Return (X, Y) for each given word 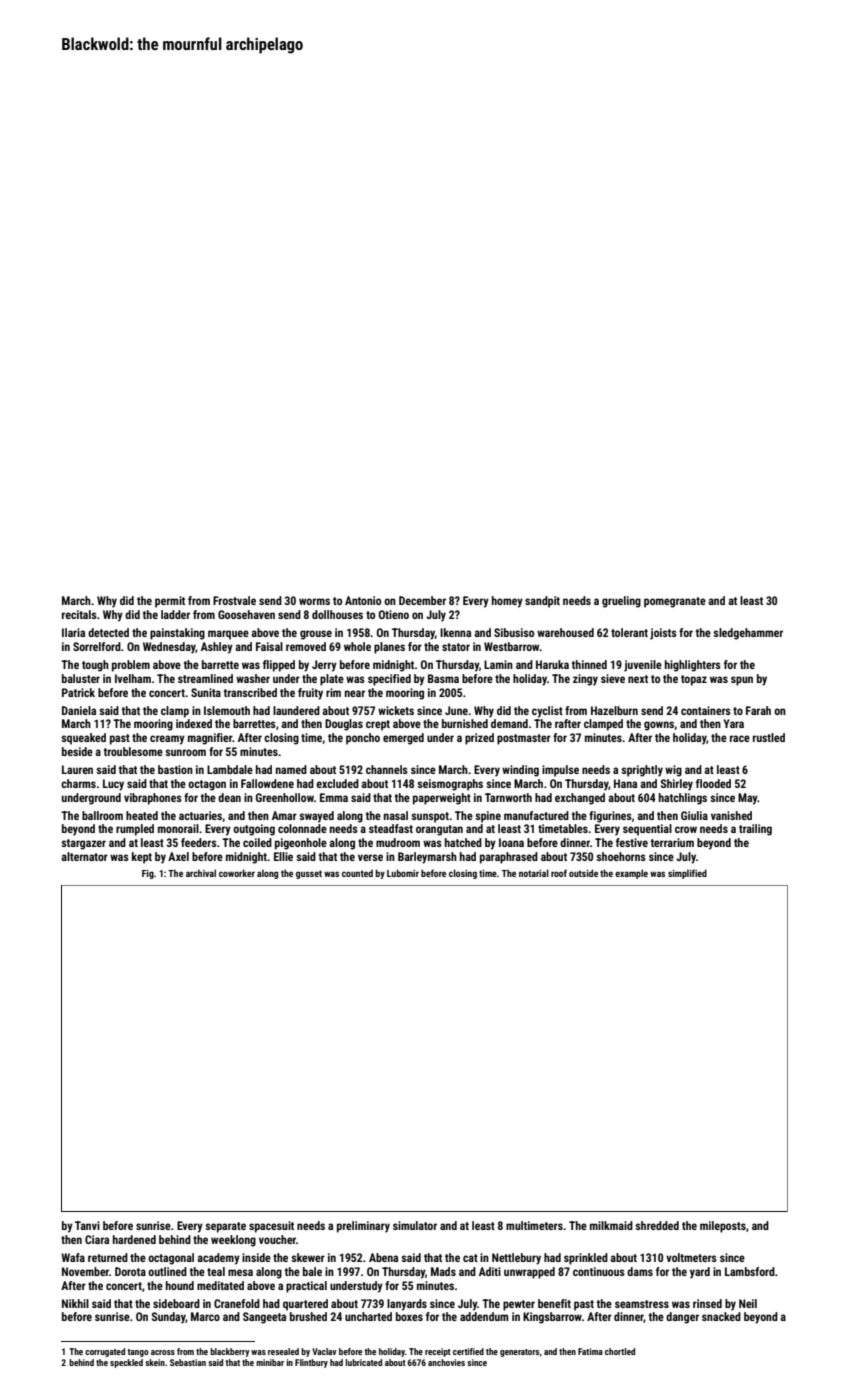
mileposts (723, 1227)
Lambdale (230, 769)
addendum (484, 1316)
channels (387, 769)
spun (742, 681)
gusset (309, 874)
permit (170, 602)
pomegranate (675, 602)
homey (507, 602)
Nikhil (75, 1303)
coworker (237, 873)
